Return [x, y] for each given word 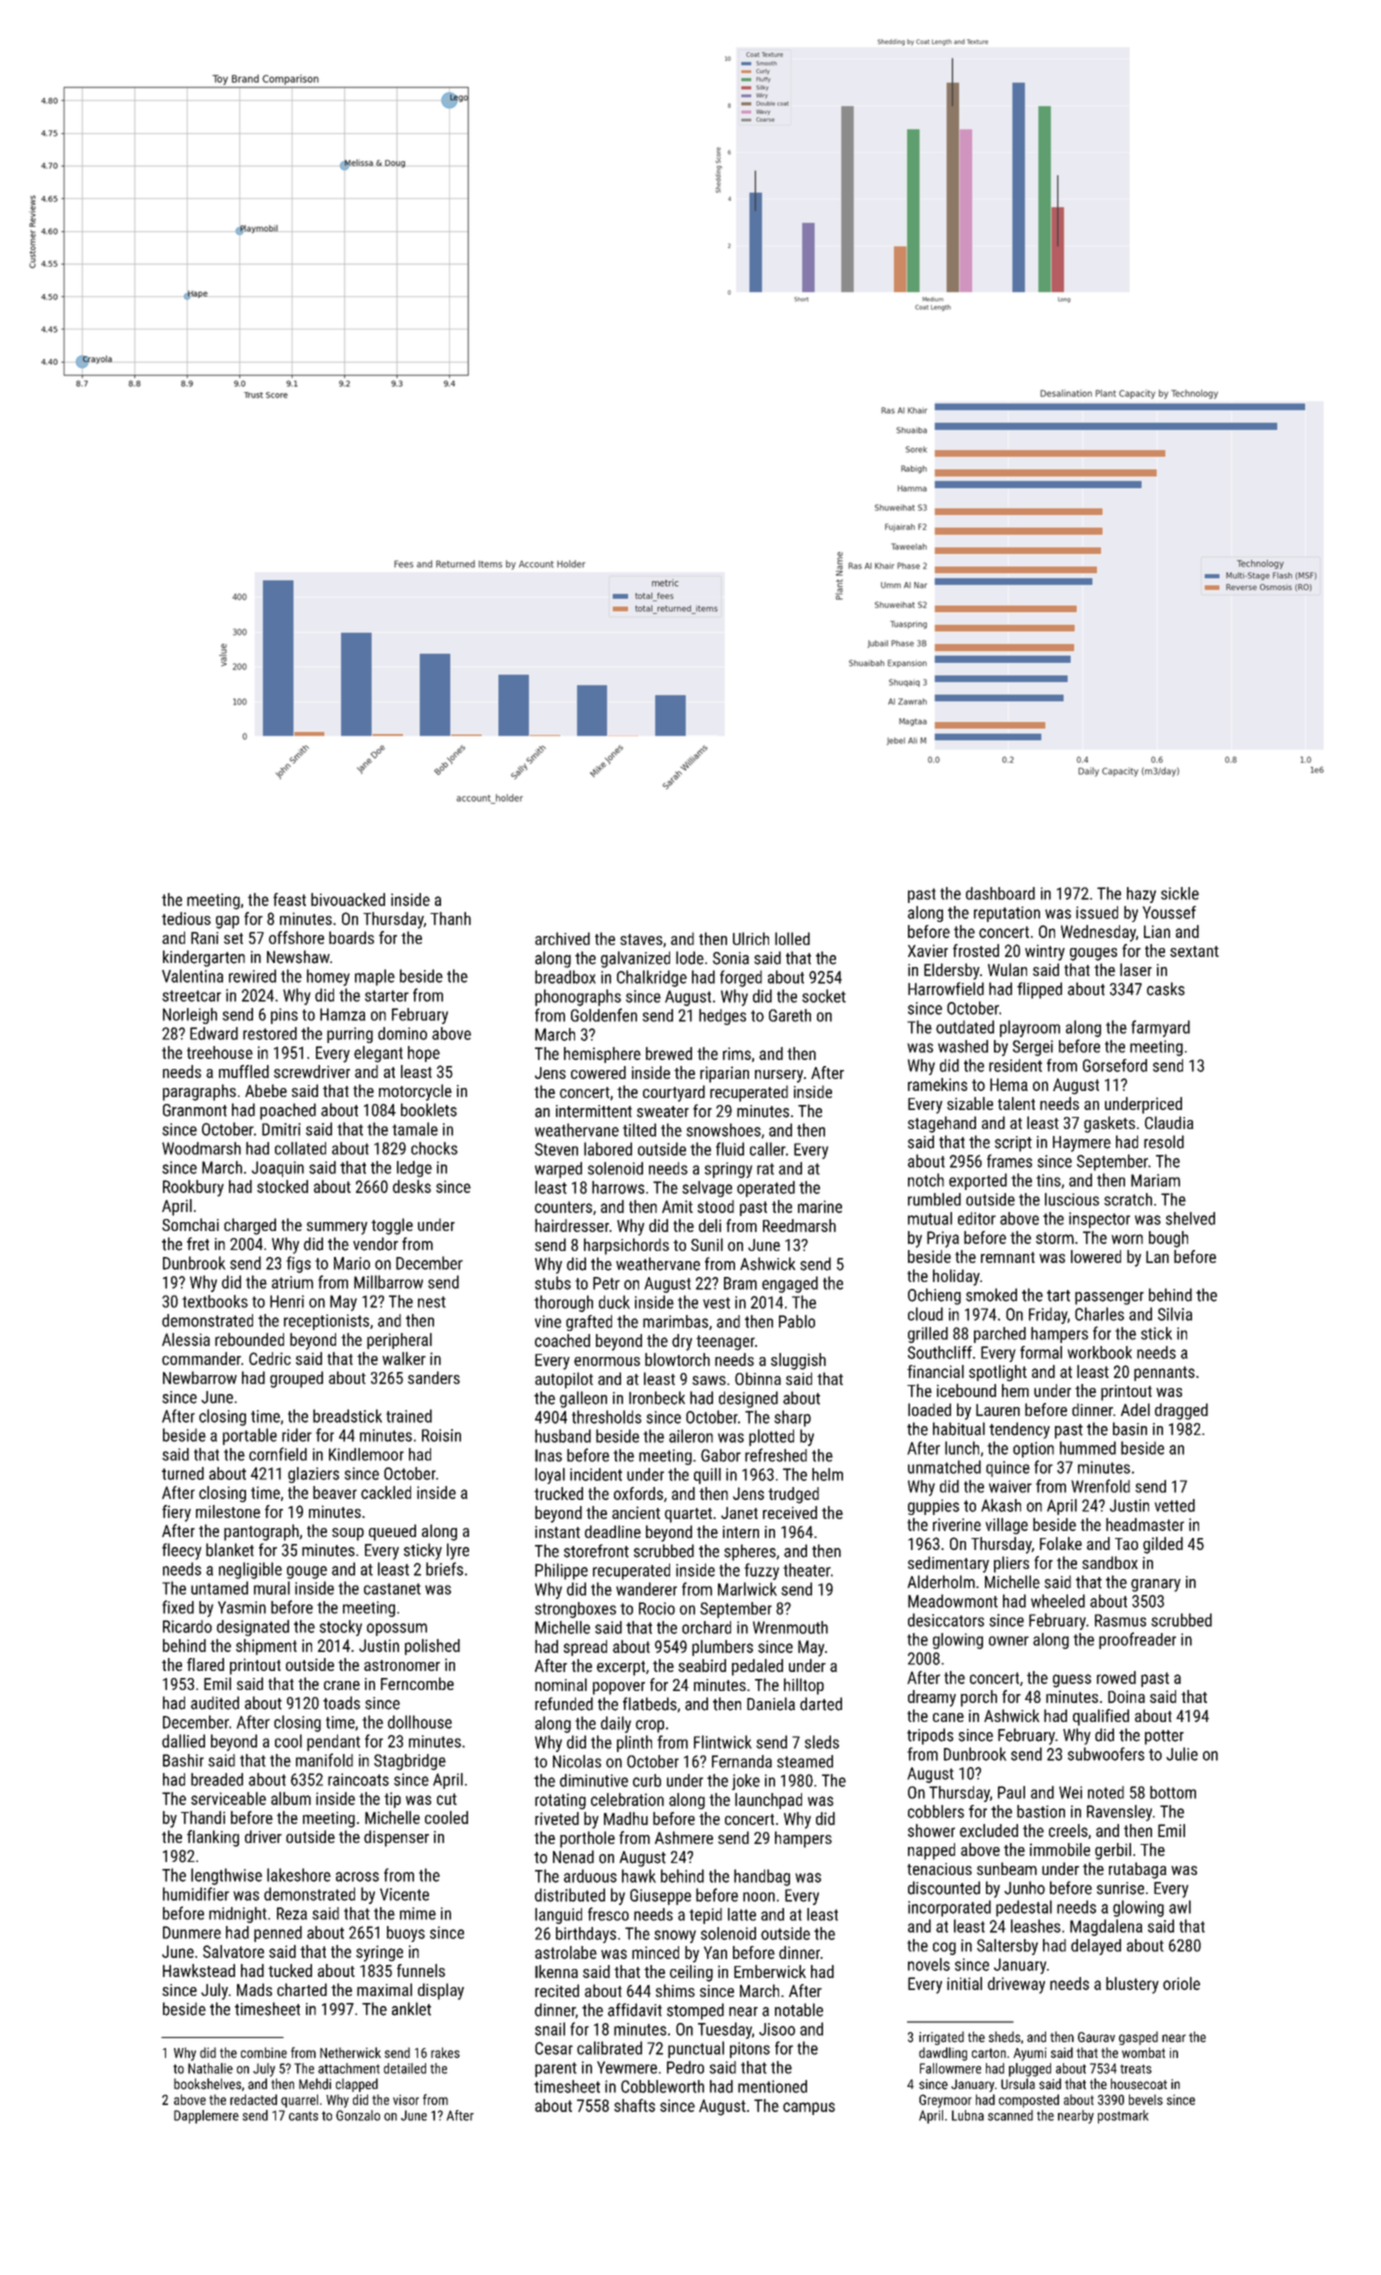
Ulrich [751, 938]
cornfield [278, 1454]
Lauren [998, 1410]
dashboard [1000, 893]
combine [264, 2052]
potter [1164, 1737]
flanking [213, 1838]
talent [1016, 1103]
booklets [429, 1110]
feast [289, 899]
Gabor [721, 1455]
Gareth [790, 1015]
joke [746, 1782]
